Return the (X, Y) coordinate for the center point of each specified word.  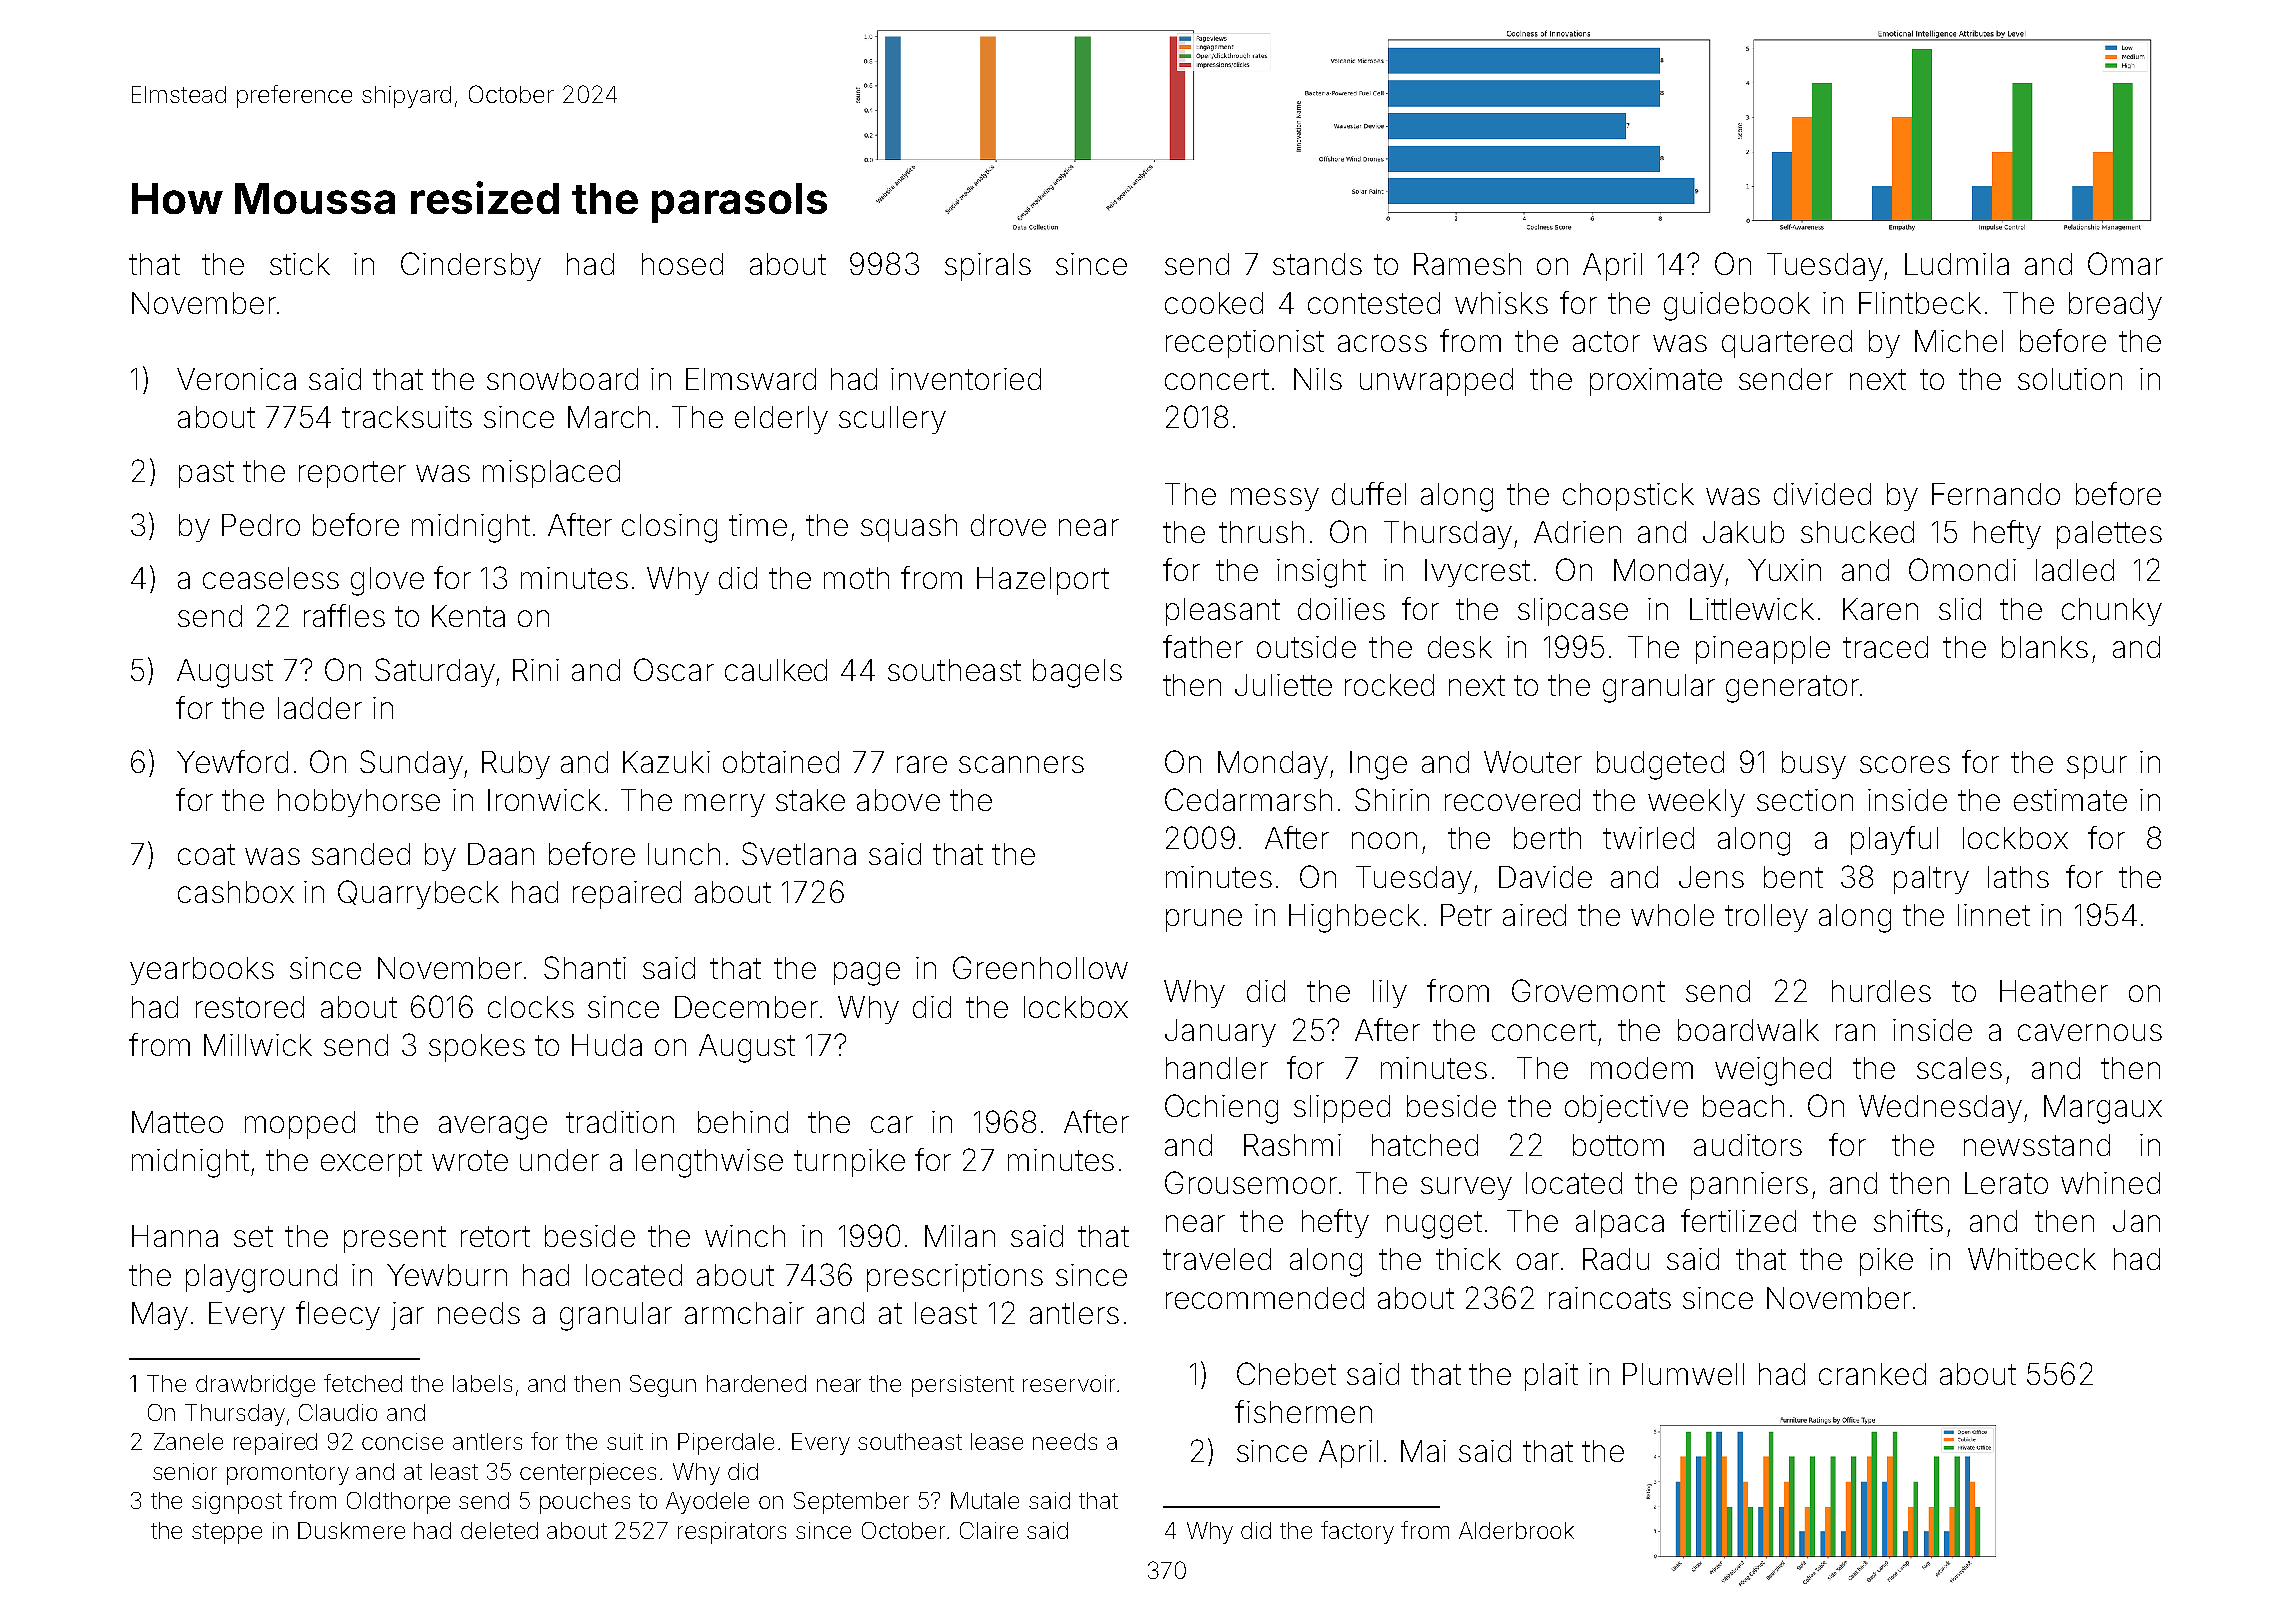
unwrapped (1436, 382)
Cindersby (471, 266)
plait (1551, 1377)
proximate (1656, 382)
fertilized (1738, 1220)
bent (1793, 877)
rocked (1389, 685)
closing (669, 528)
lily (1390, 994)
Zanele (188, 1441)
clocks (531, 1007)
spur (2097, 767)
